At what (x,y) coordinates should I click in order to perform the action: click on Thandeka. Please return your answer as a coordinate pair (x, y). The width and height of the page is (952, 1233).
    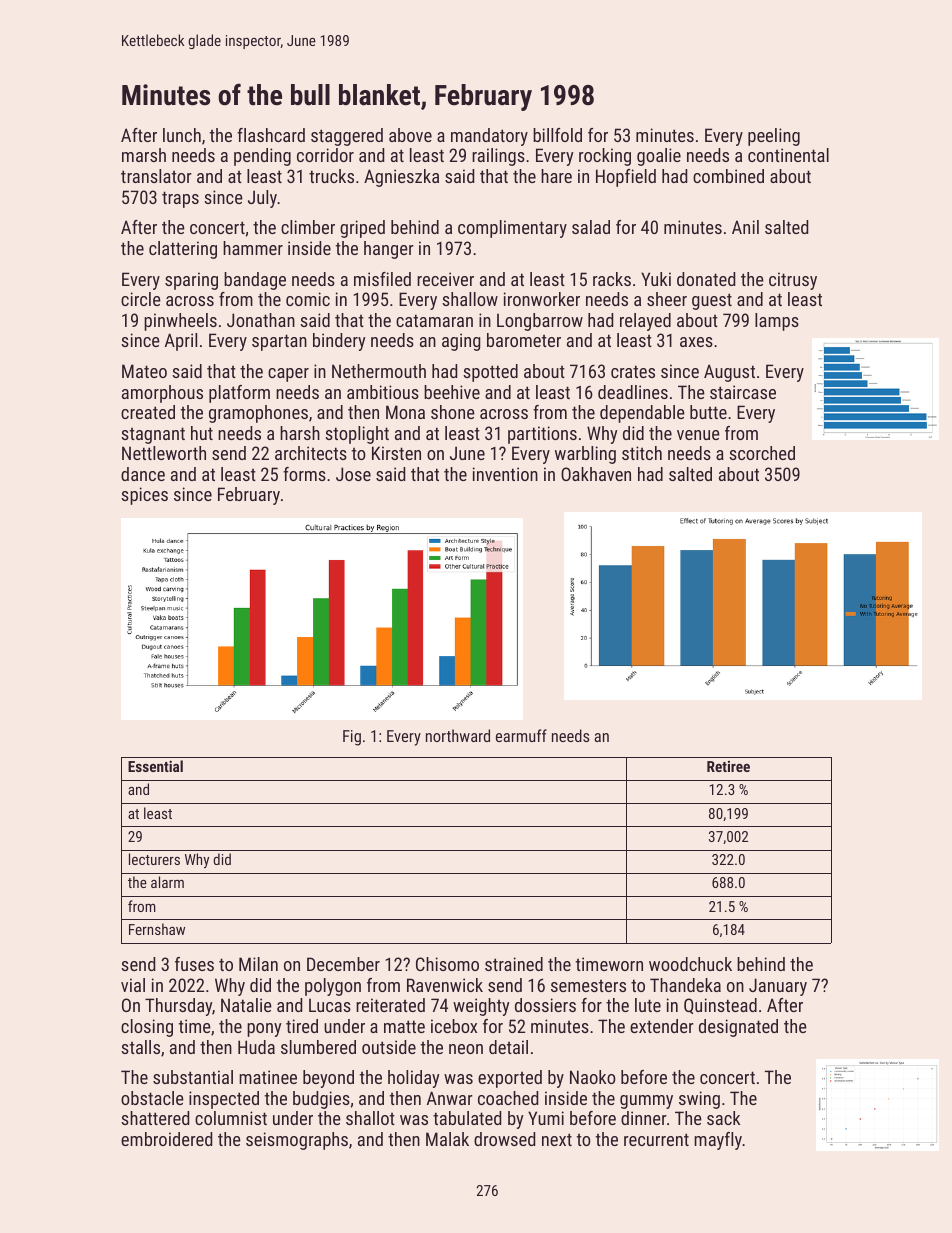
    Looking at the image, I should click on (685, 985).
